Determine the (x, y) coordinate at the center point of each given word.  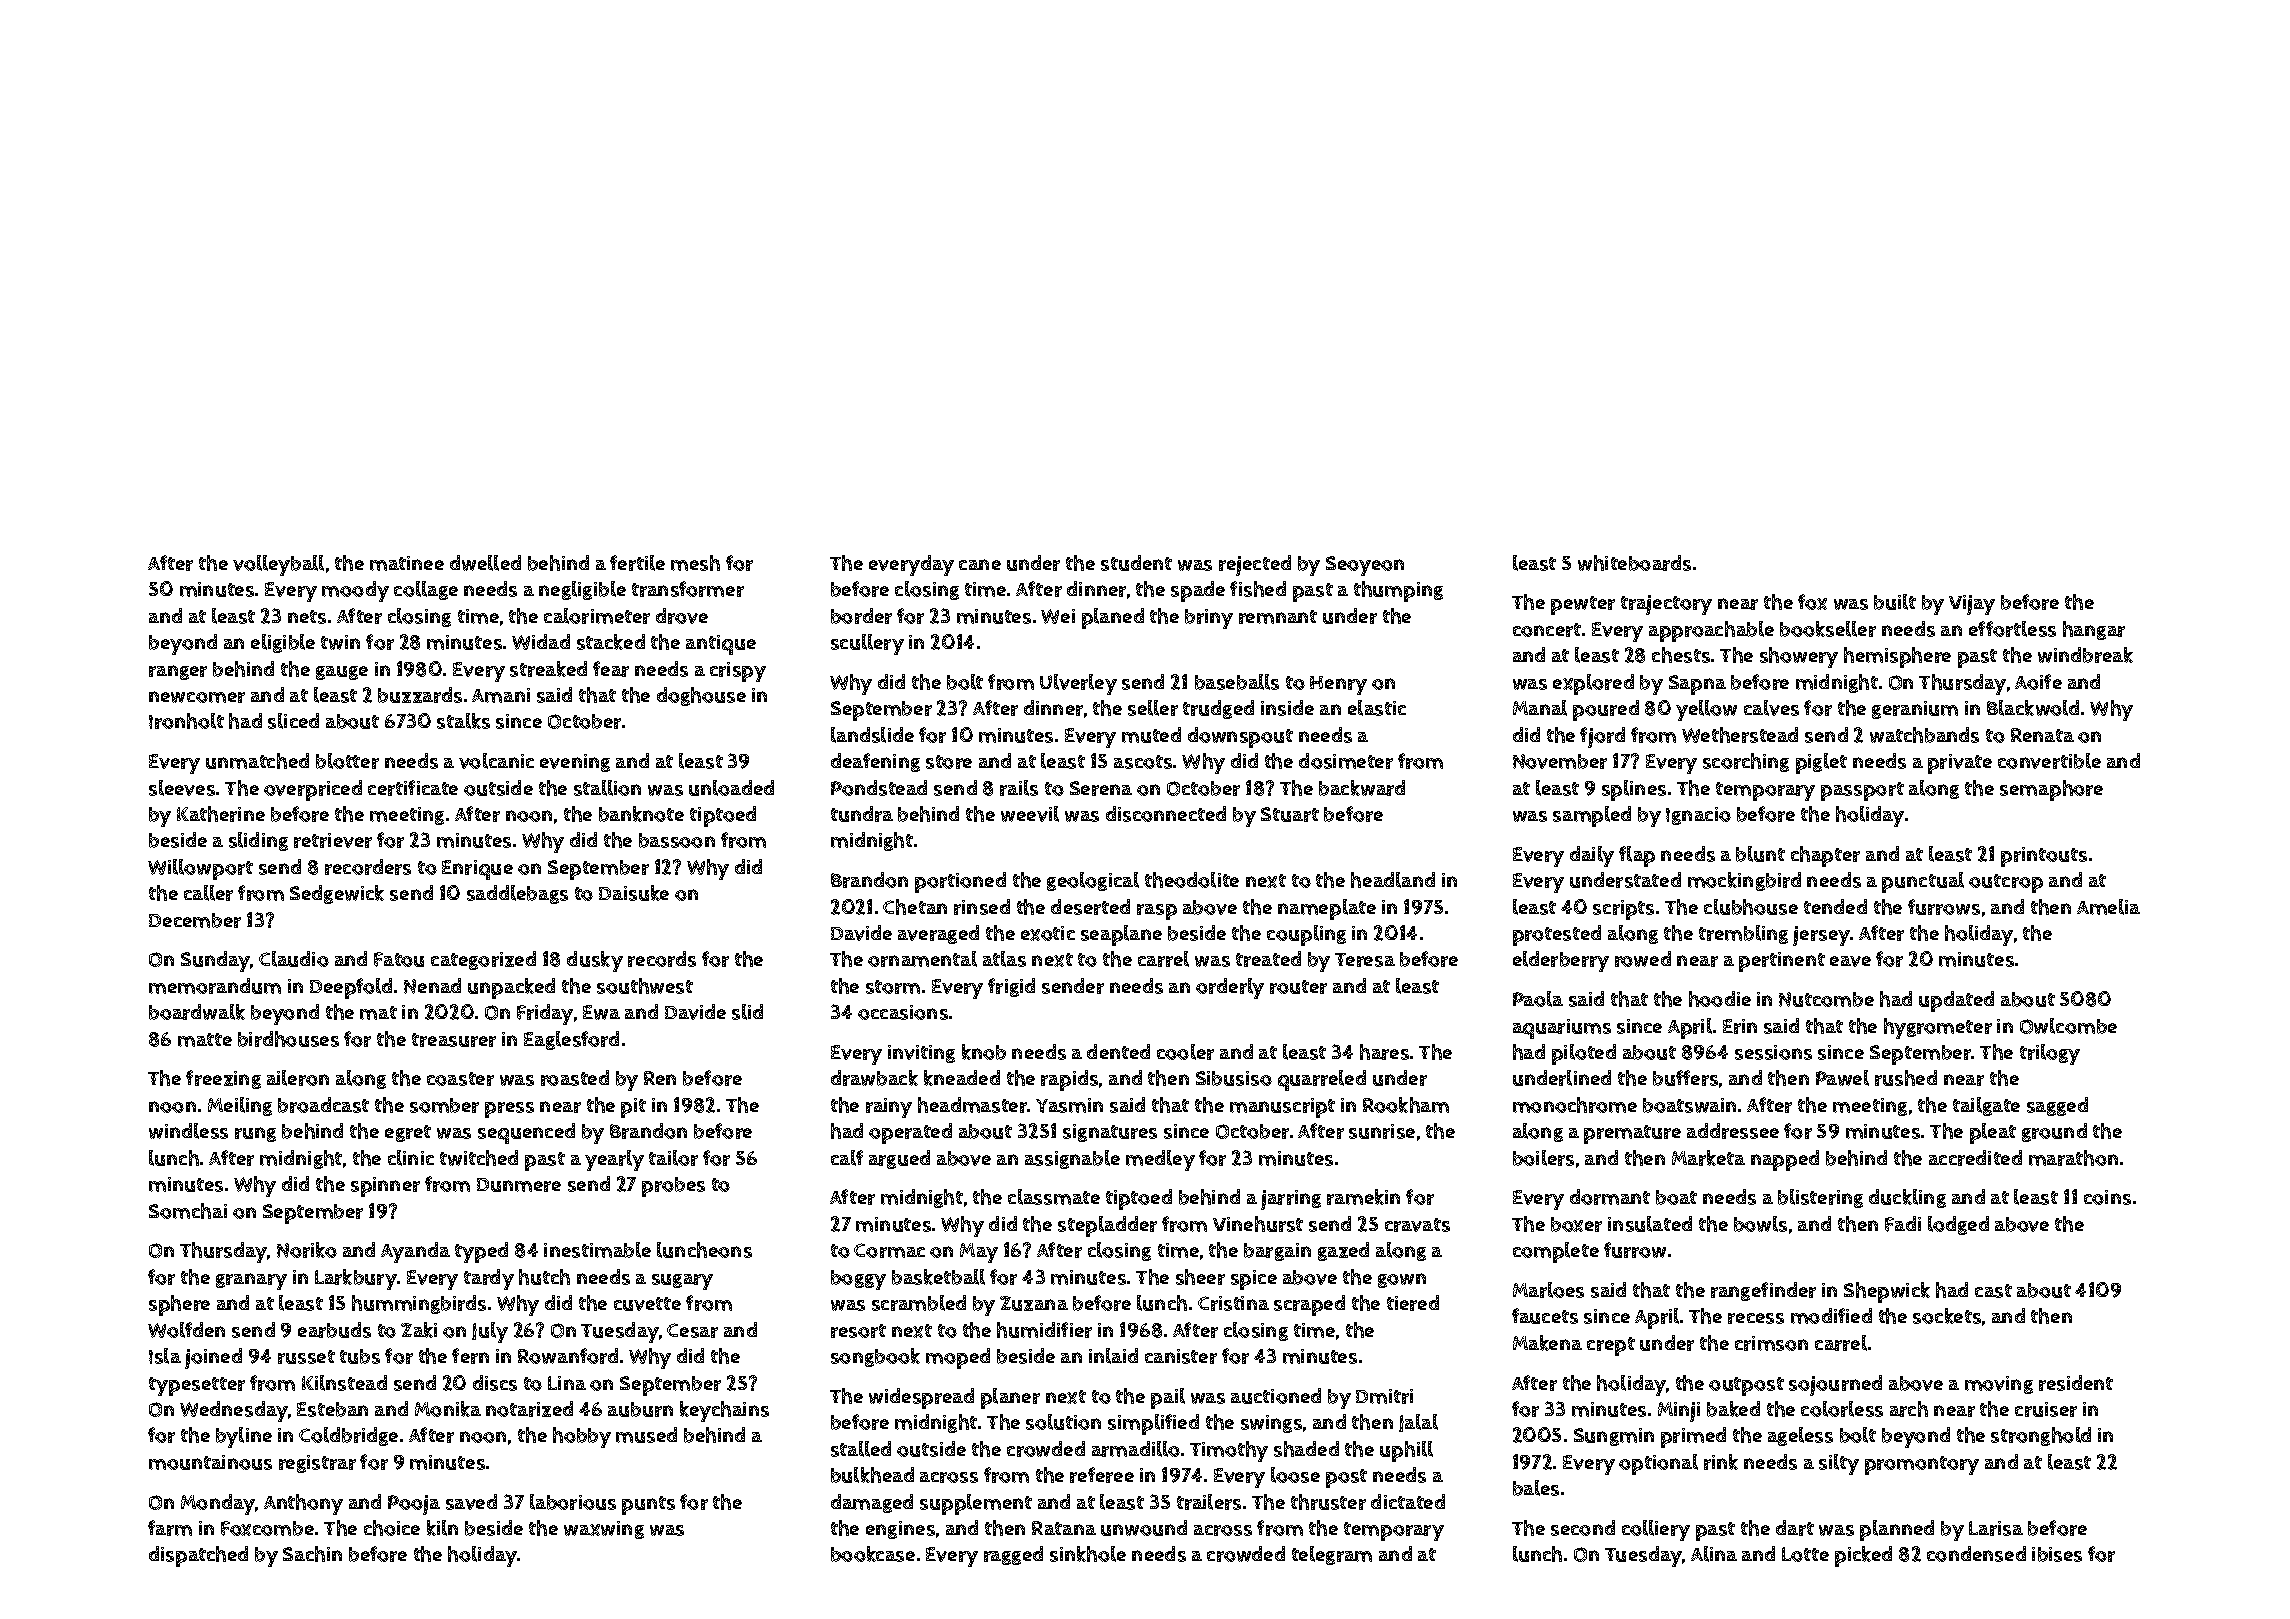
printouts (2044, 857)
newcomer (197, 697)
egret (408, 1133)
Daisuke (634, 893)
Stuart (1290, 814)
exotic (1048, 933)
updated (1956, 1001)
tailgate (1986, 1106)
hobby (582, 1437)
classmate (1054, 1197)
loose (1295, 1475)
